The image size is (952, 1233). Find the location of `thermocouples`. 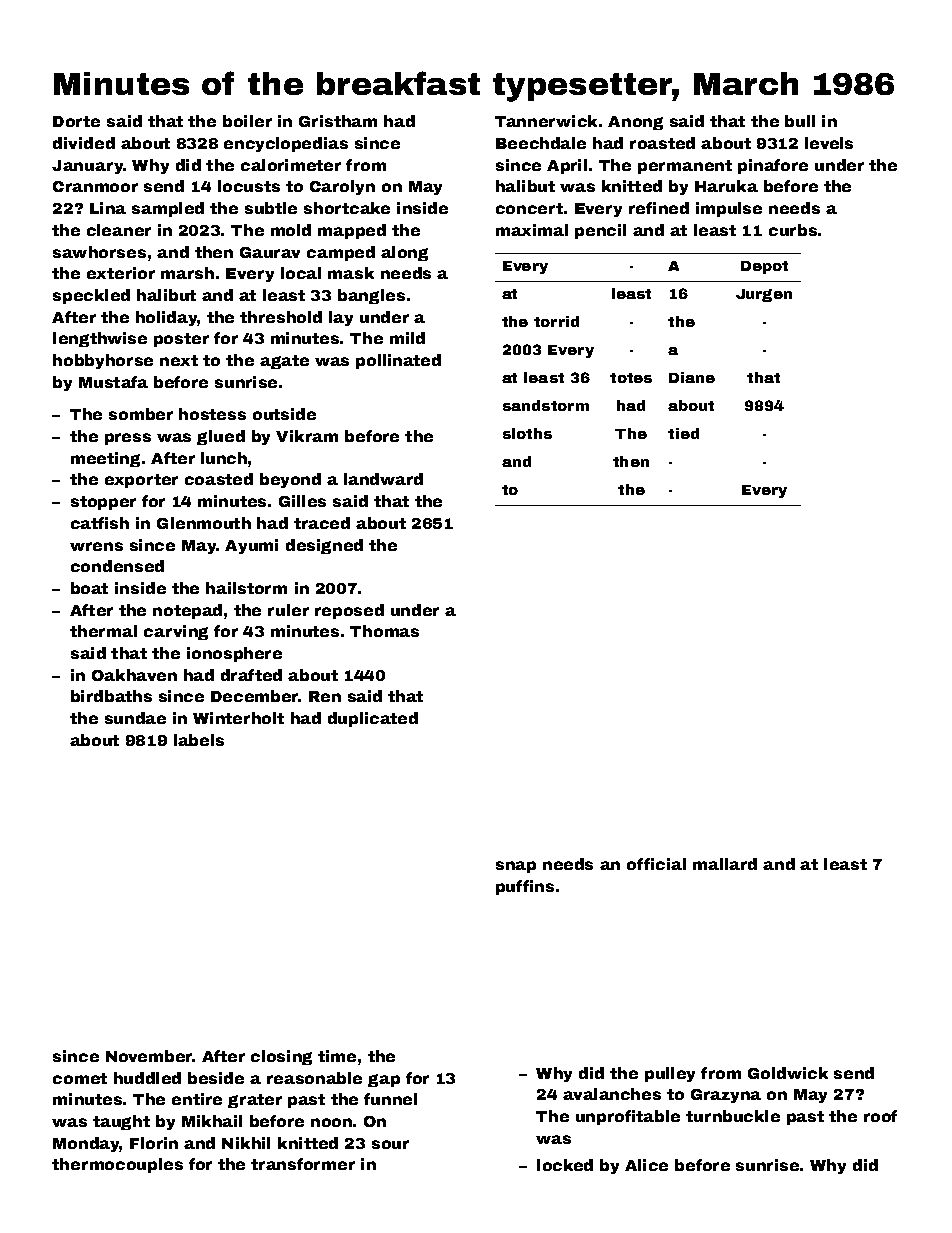

thermocouples is located at coordinates (117, 1165).
